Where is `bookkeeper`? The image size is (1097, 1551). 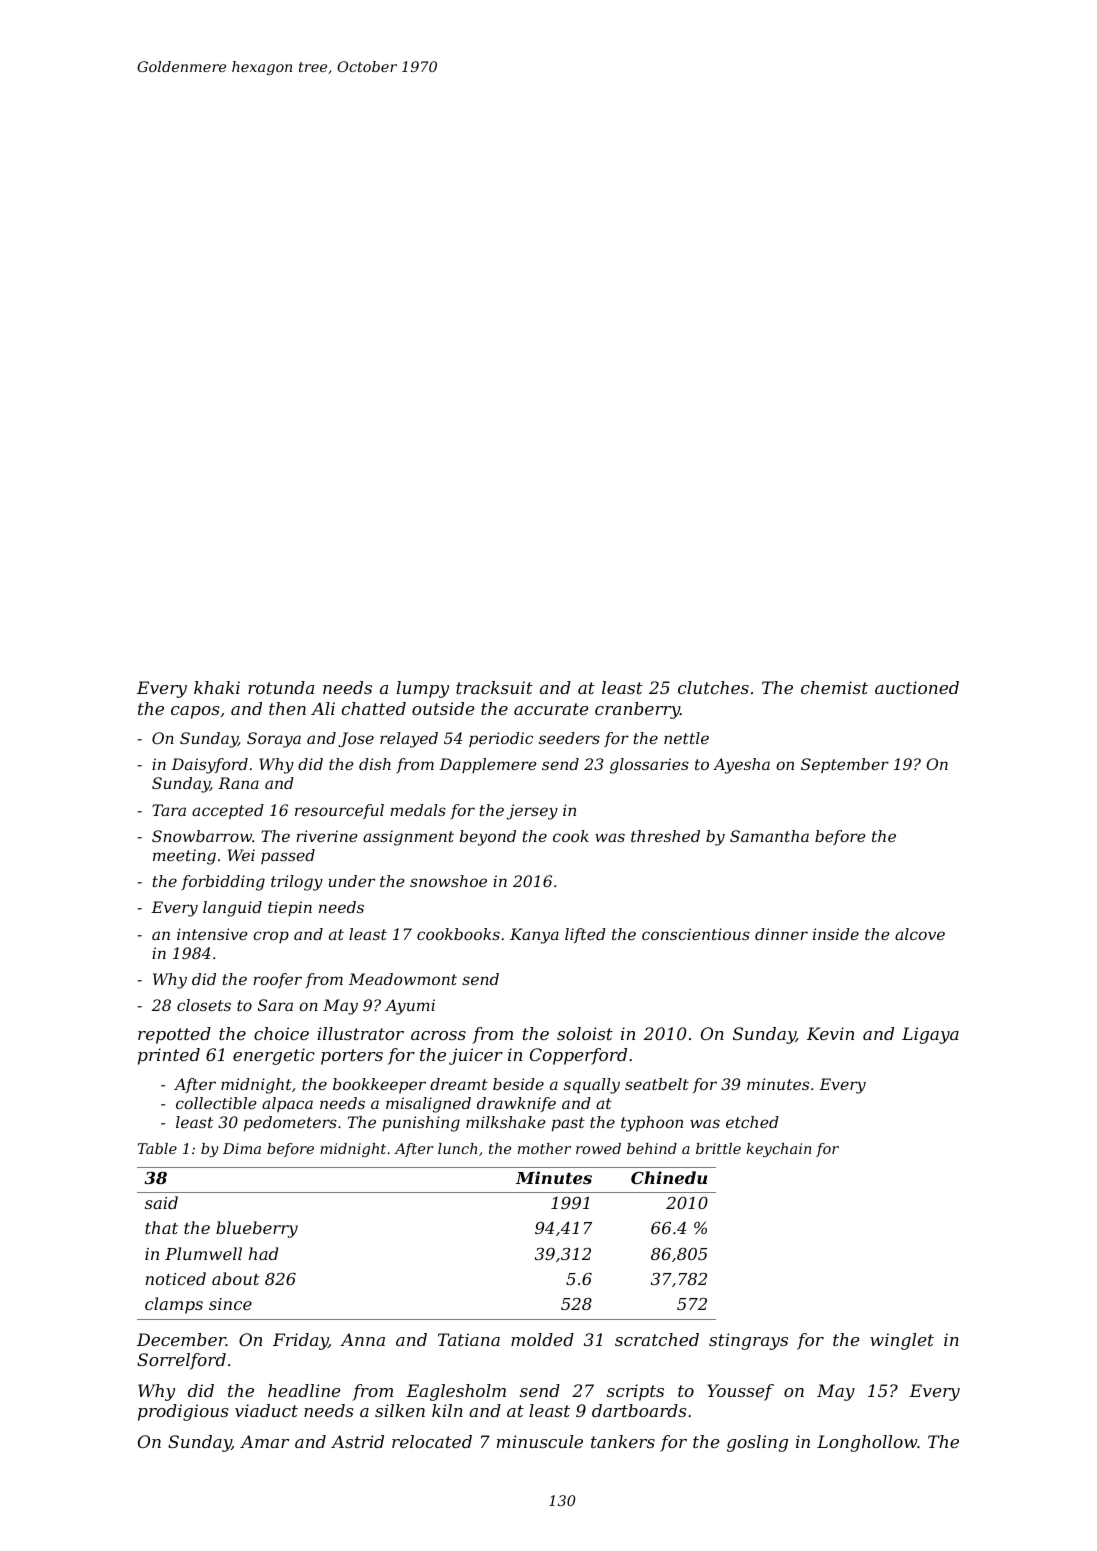
bookkeeper is located at coordinates (379, 1085).
